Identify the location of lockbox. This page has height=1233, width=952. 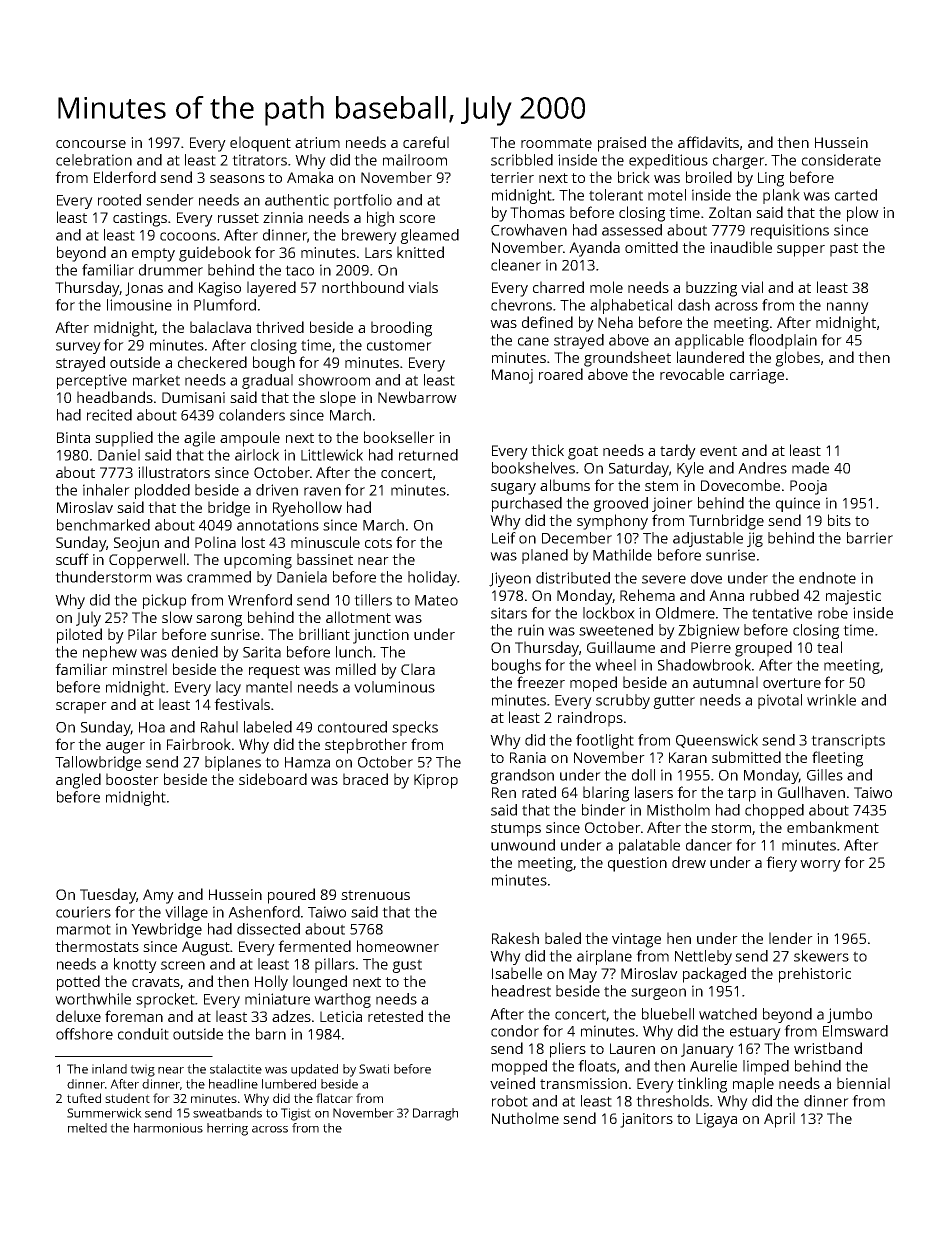
(609, 613).
